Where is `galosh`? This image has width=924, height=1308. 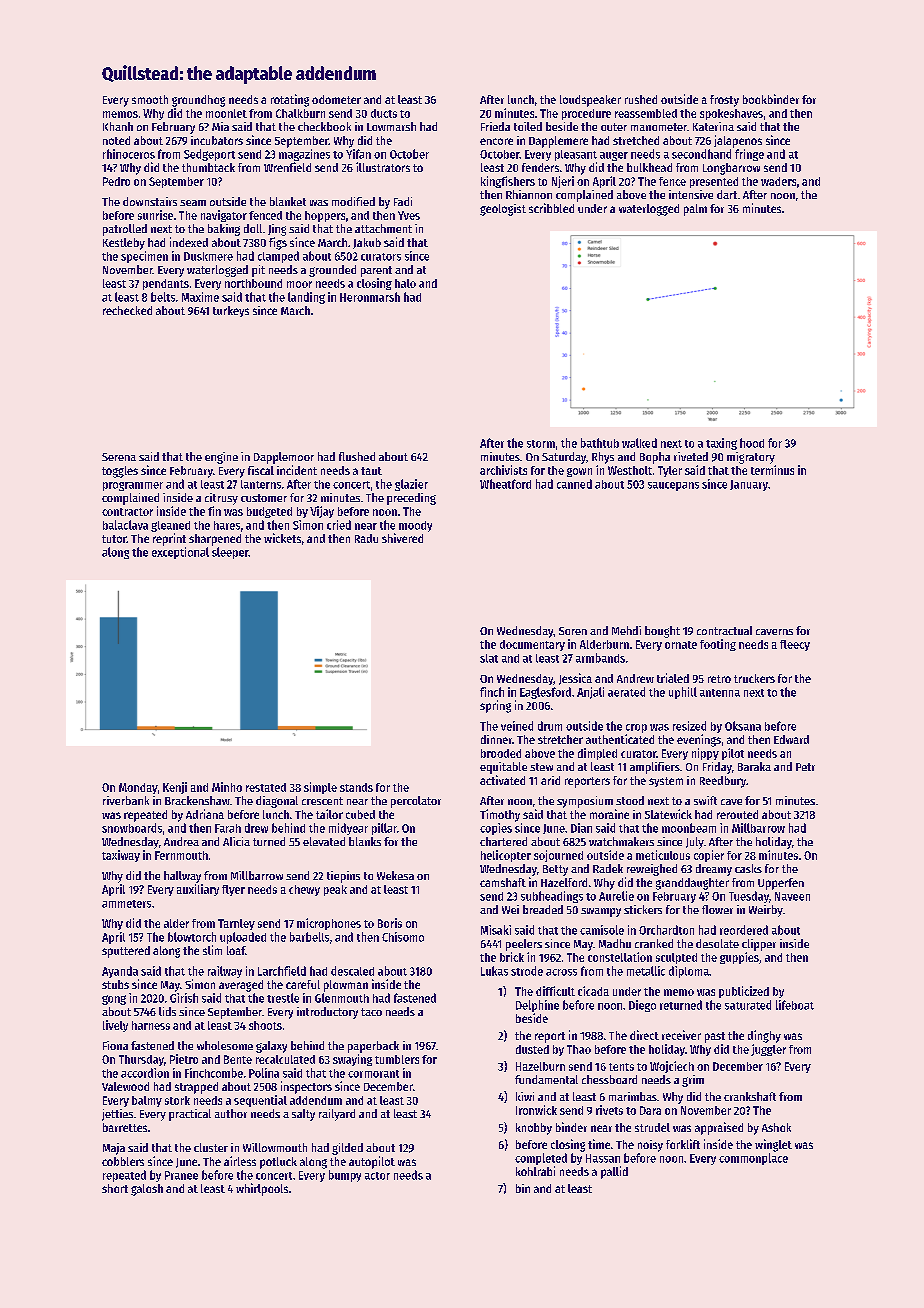 galosh is located at coordinates (147, 1190).
